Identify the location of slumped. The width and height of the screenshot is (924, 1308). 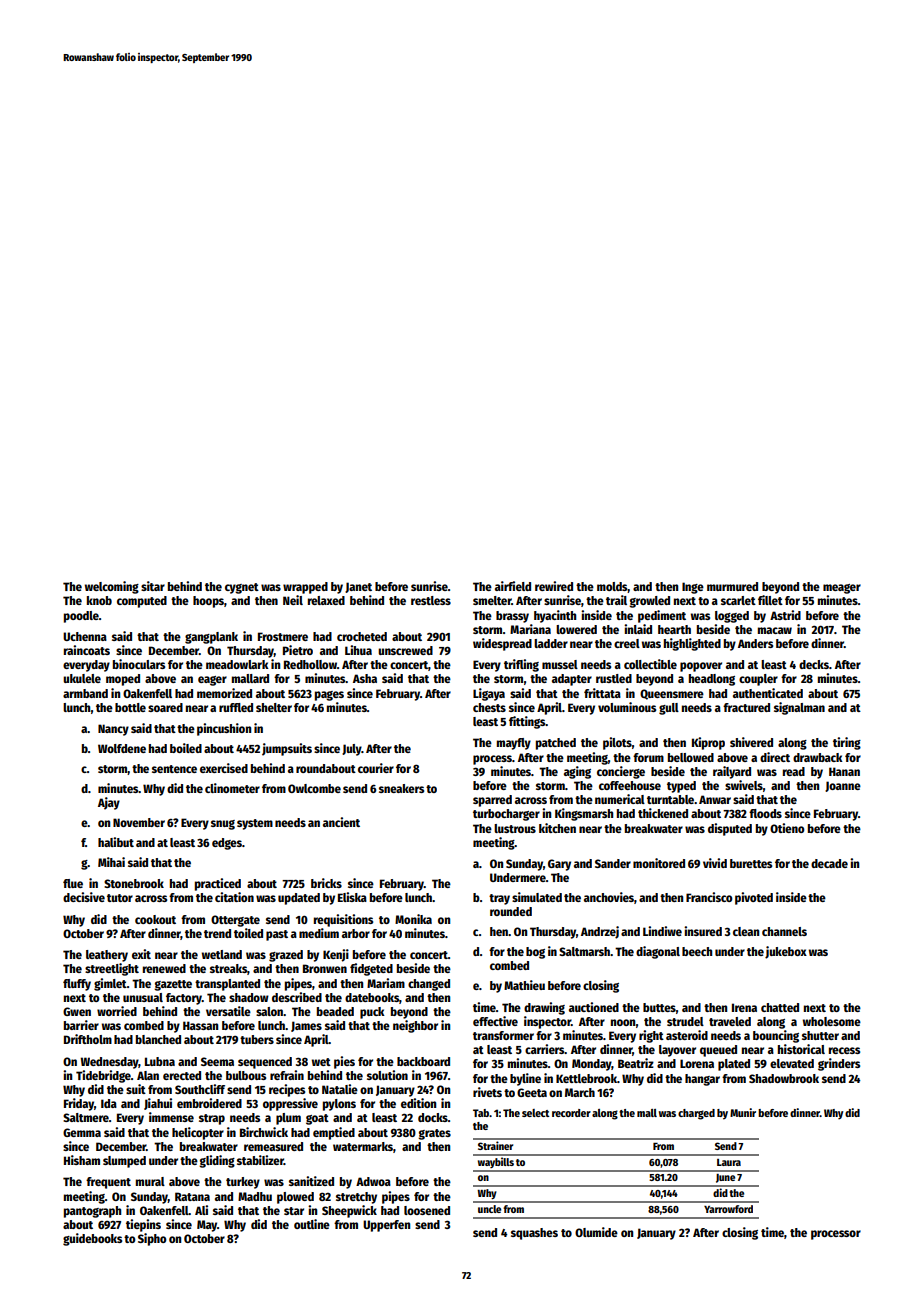
(124, 1162).
